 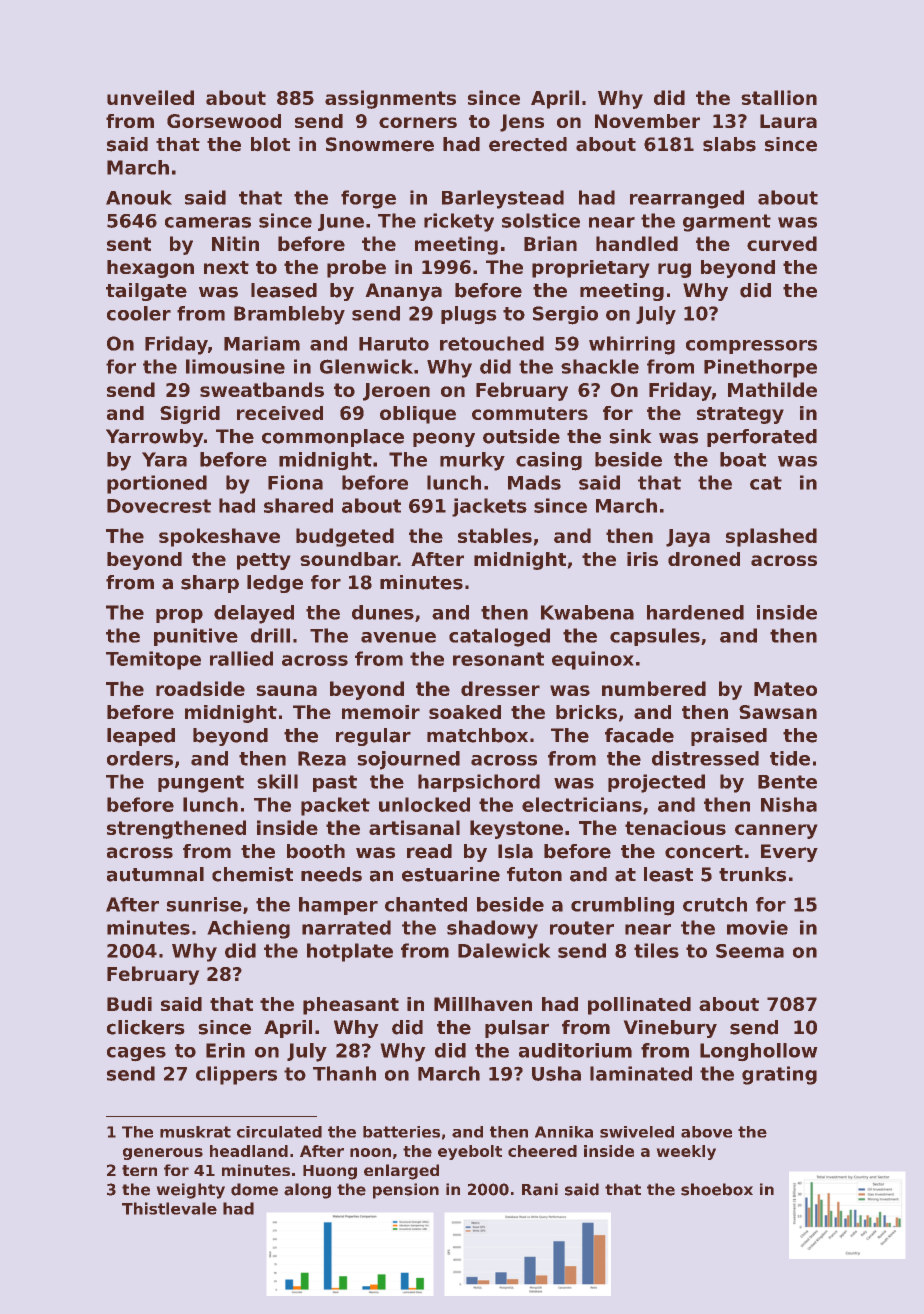 What do you see at coordinates (366, 366) in the image?
I see `Glenwick` at bounding box center [366, 366].
